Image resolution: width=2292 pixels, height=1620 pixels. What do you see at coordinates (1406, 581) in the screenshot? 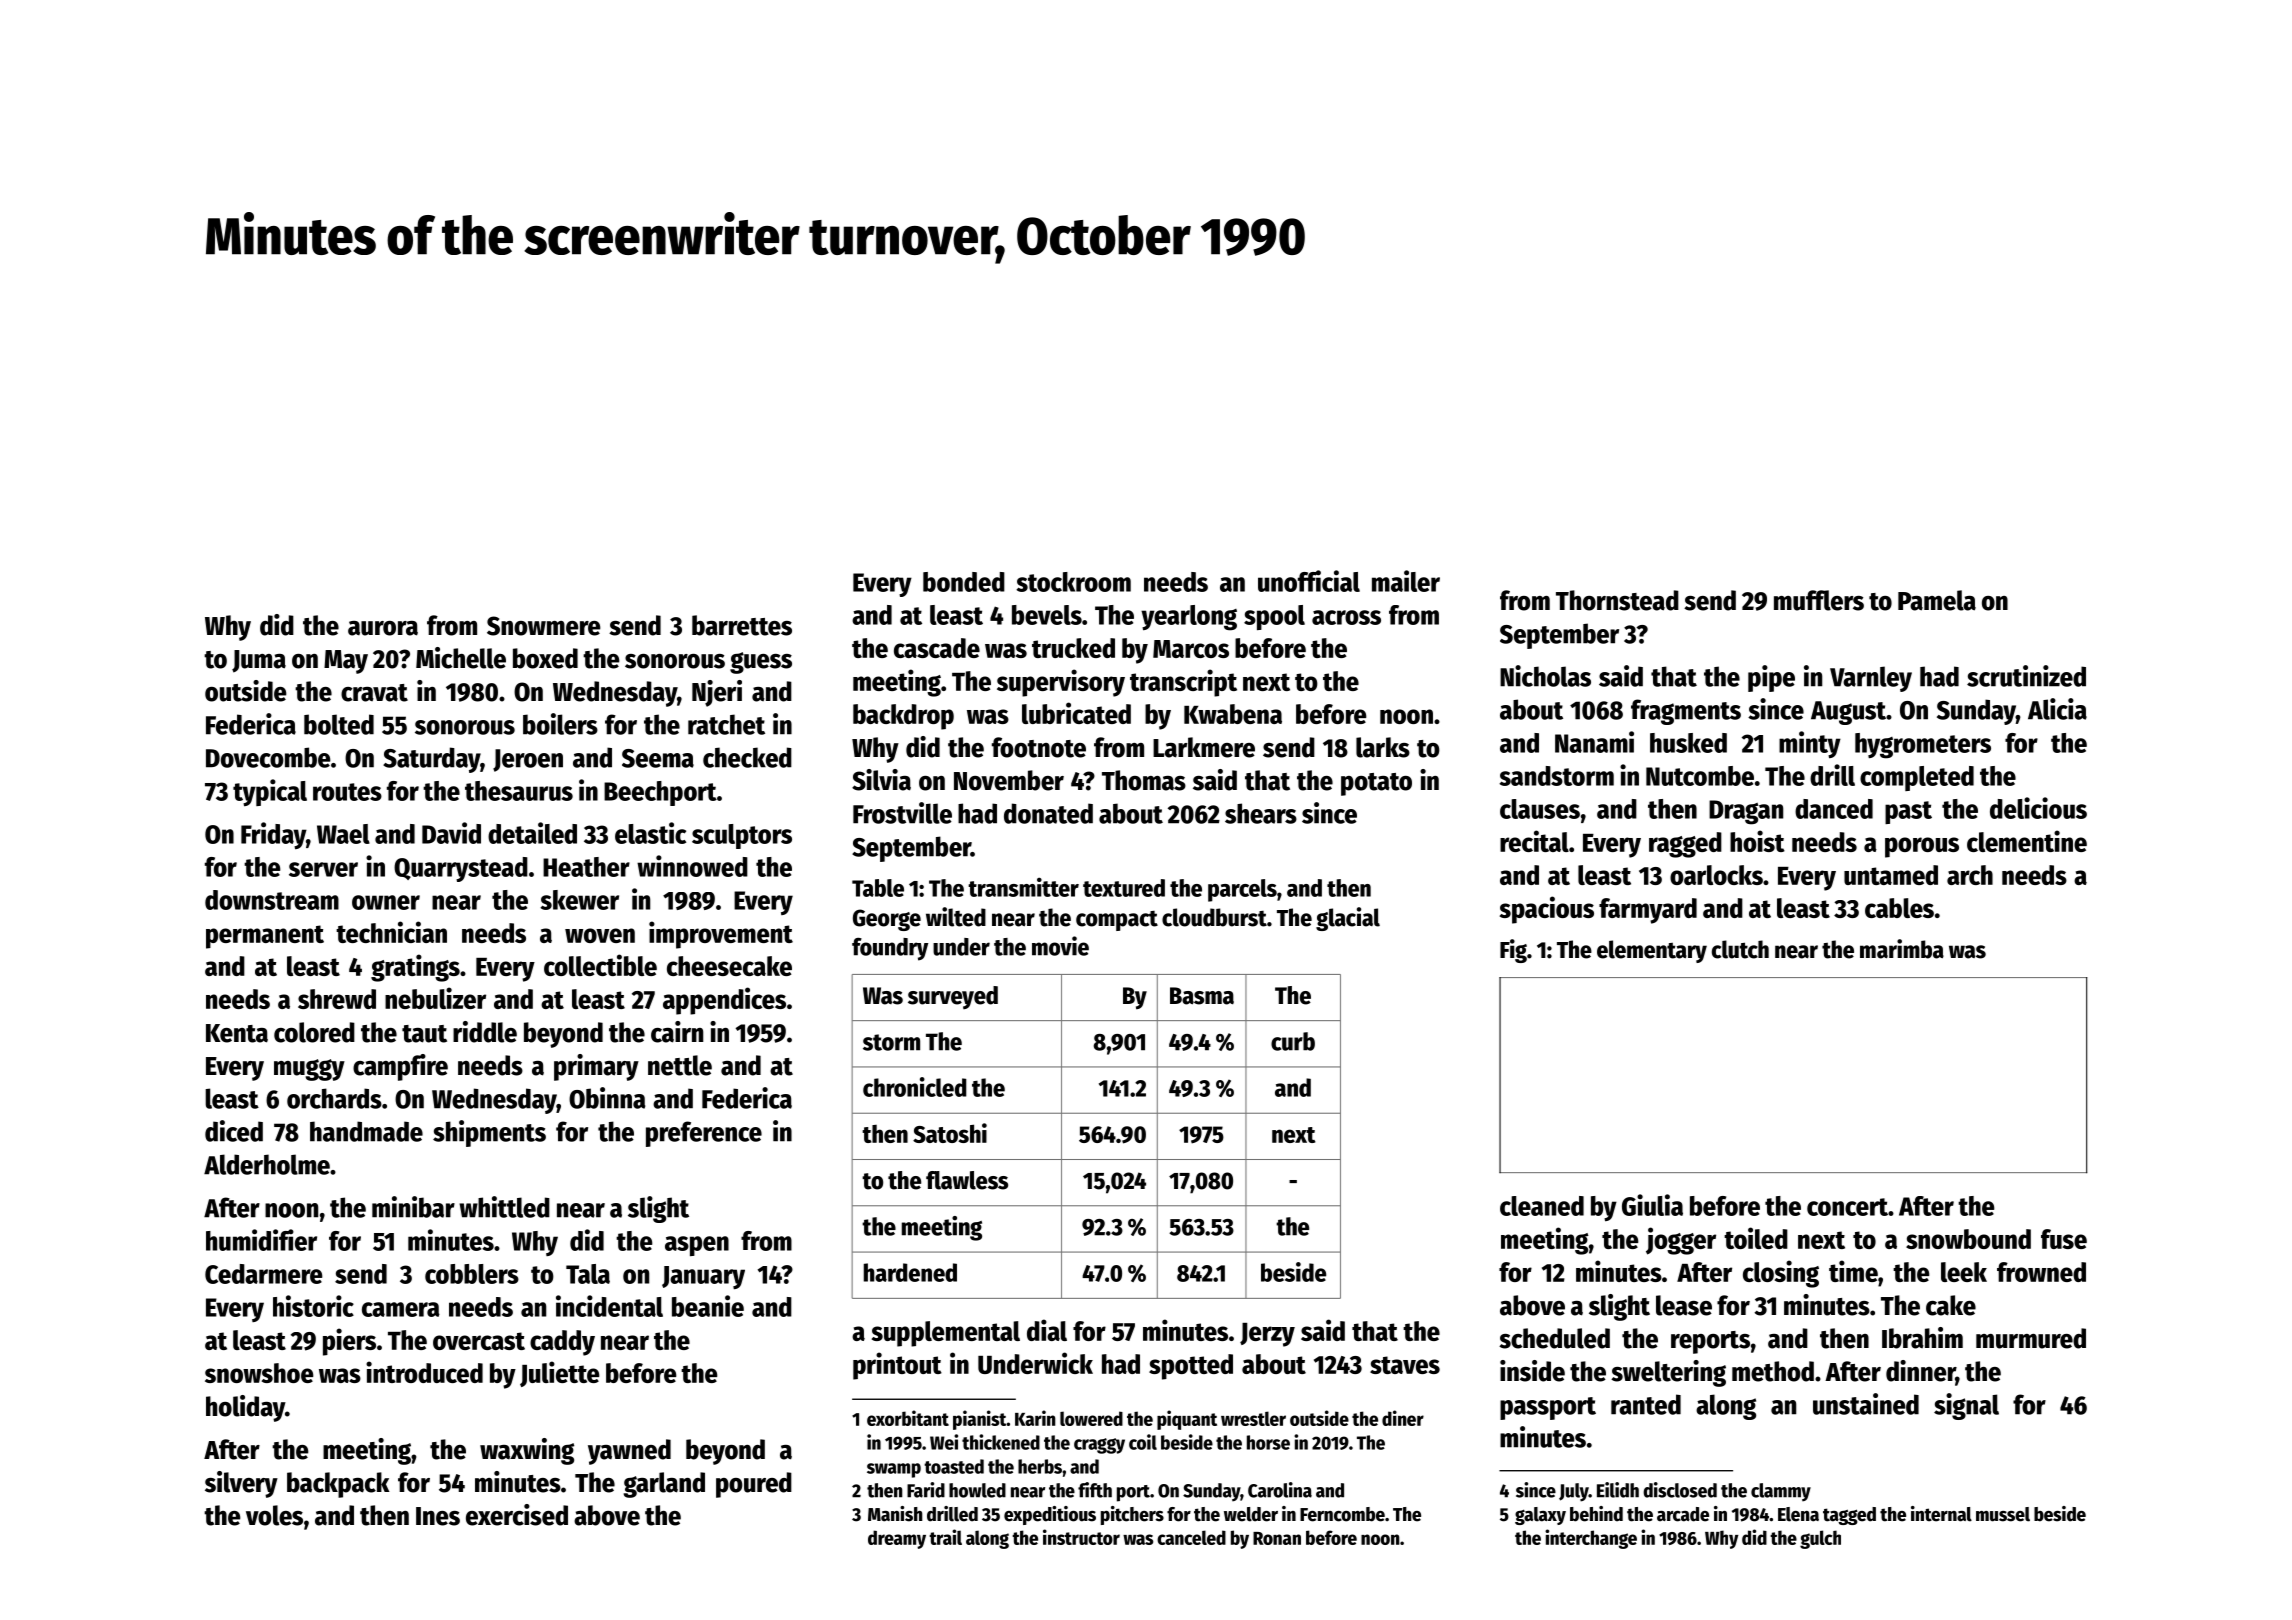
I see `mailer` at bounding box center [1406, 581].
